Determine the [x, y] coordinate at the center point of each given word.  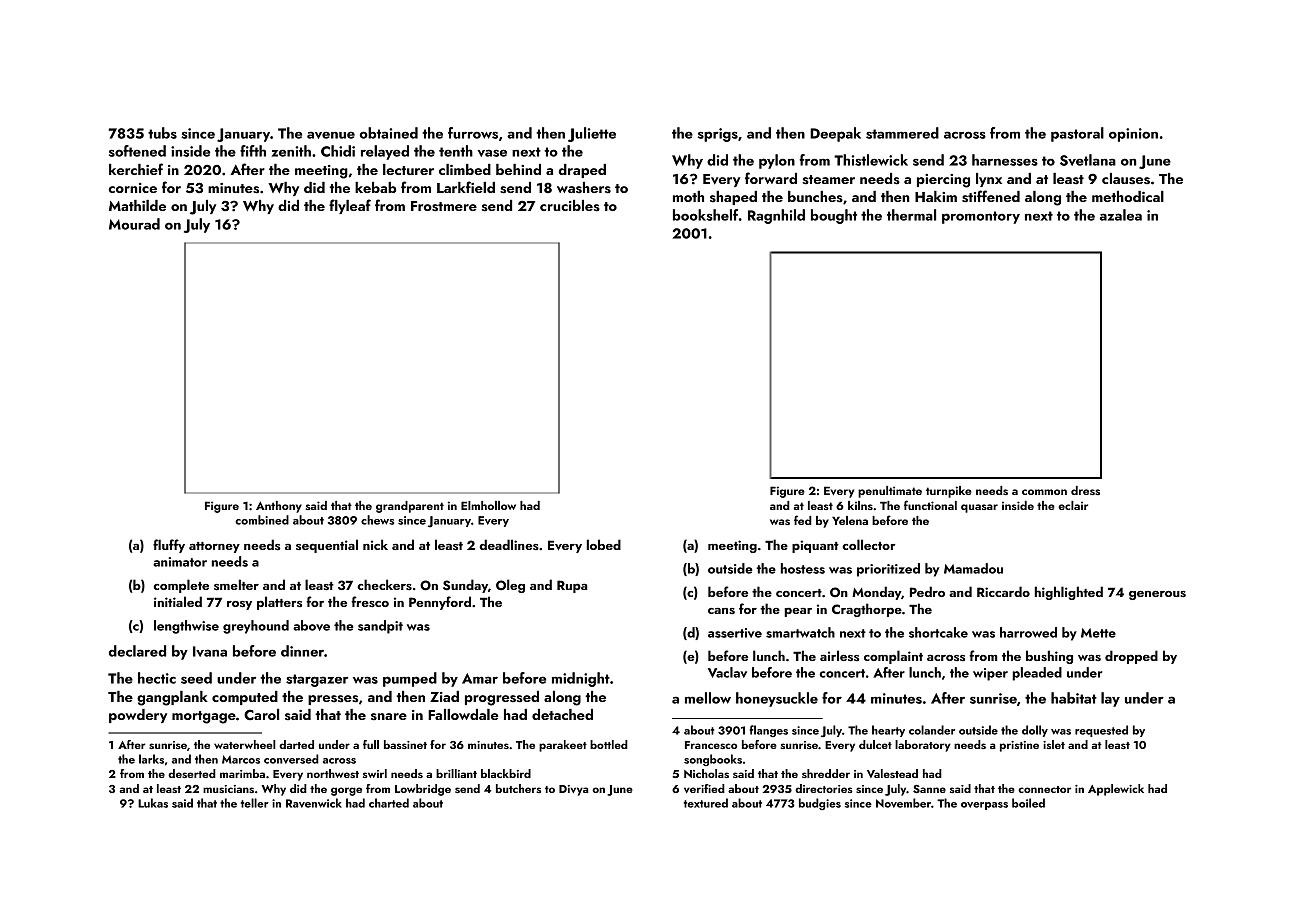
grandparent [410, 507]
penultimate [890, 492]
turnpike [949, 492]
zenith [291, 151]
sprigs [718, 135]
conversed [291, 759]
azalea [1121, 215]
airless [839, 655]
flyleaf [350, 206]
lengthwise [186, 627]
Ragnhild [776, 216]
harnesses [1005, 160]
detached [562, 714]
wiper [990, 674]
